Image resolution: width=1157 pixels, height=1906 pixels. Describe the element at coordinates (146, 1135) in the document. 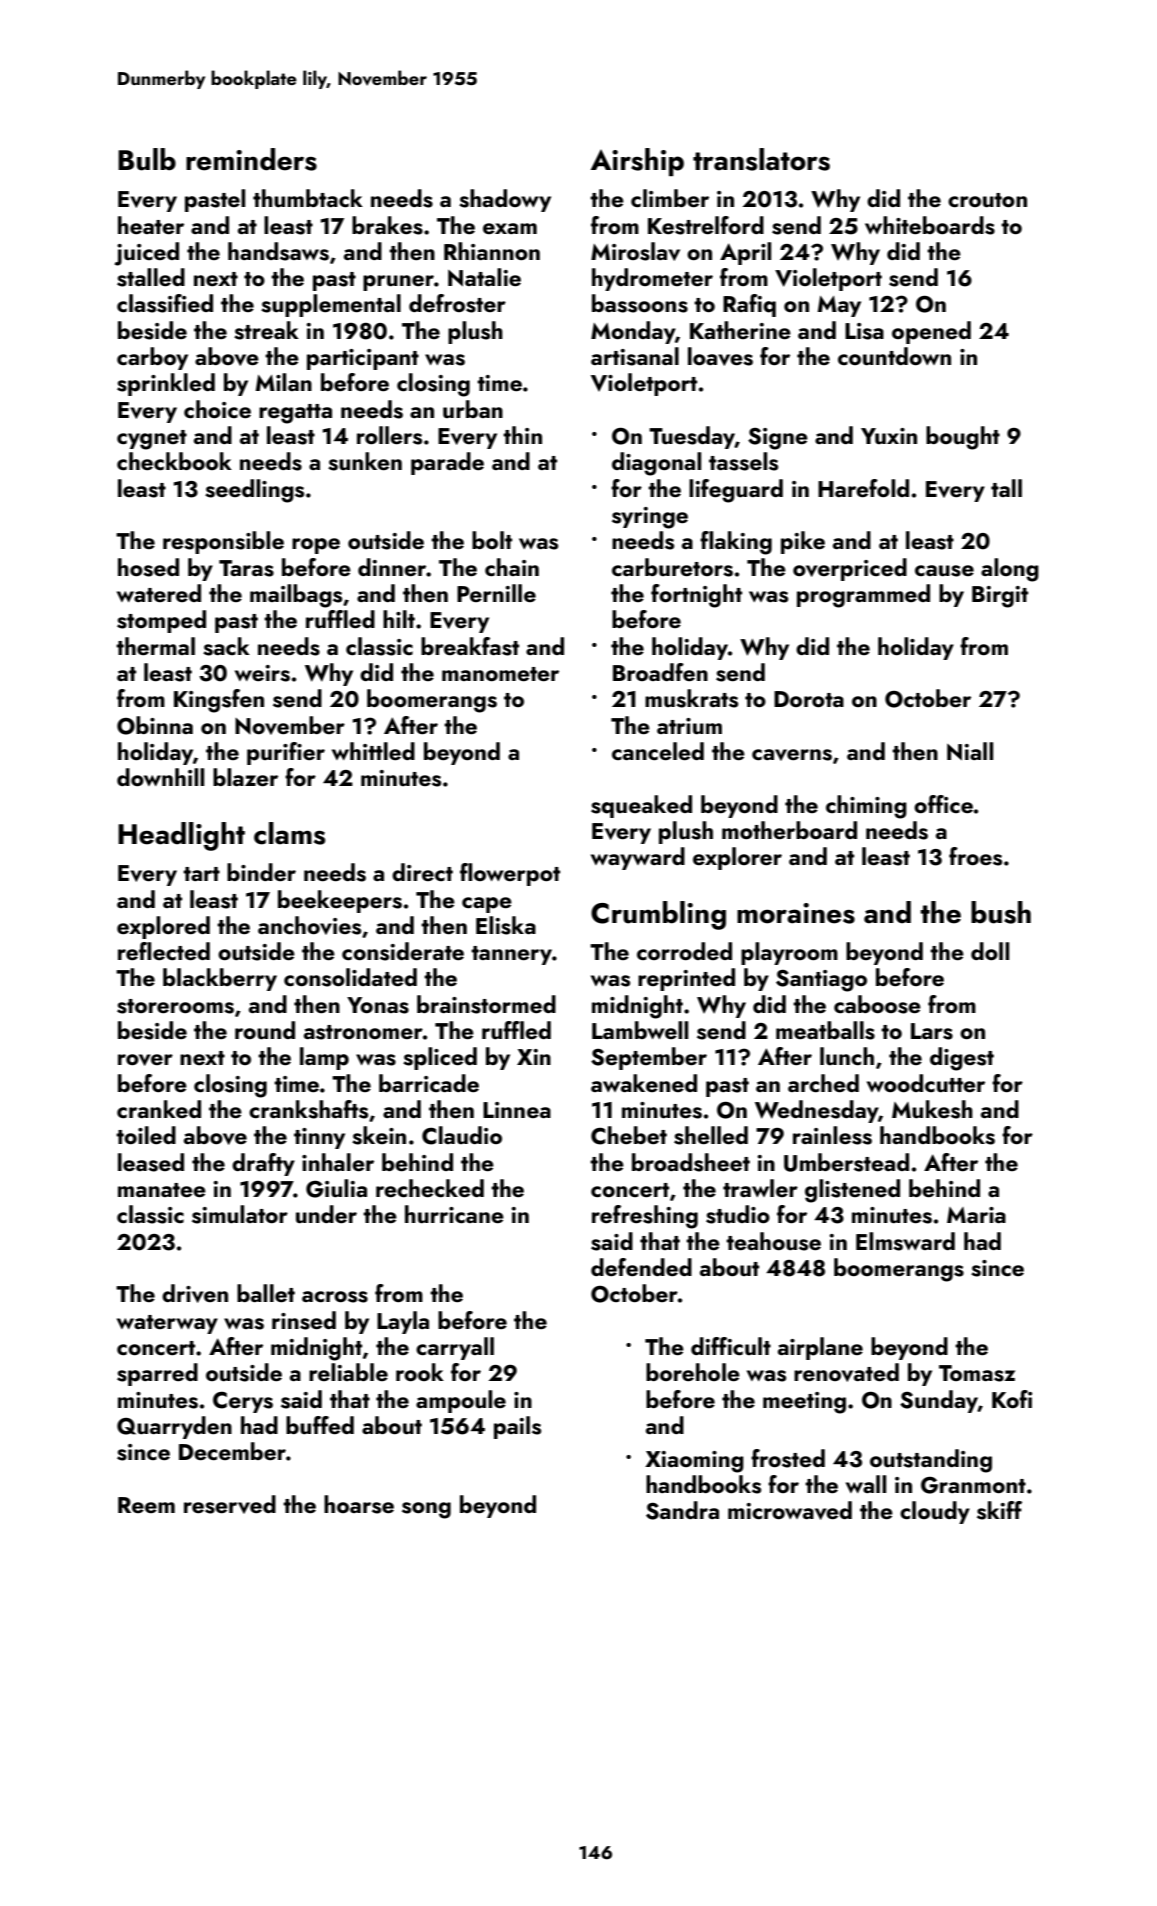

I see `toiled` at that location.
